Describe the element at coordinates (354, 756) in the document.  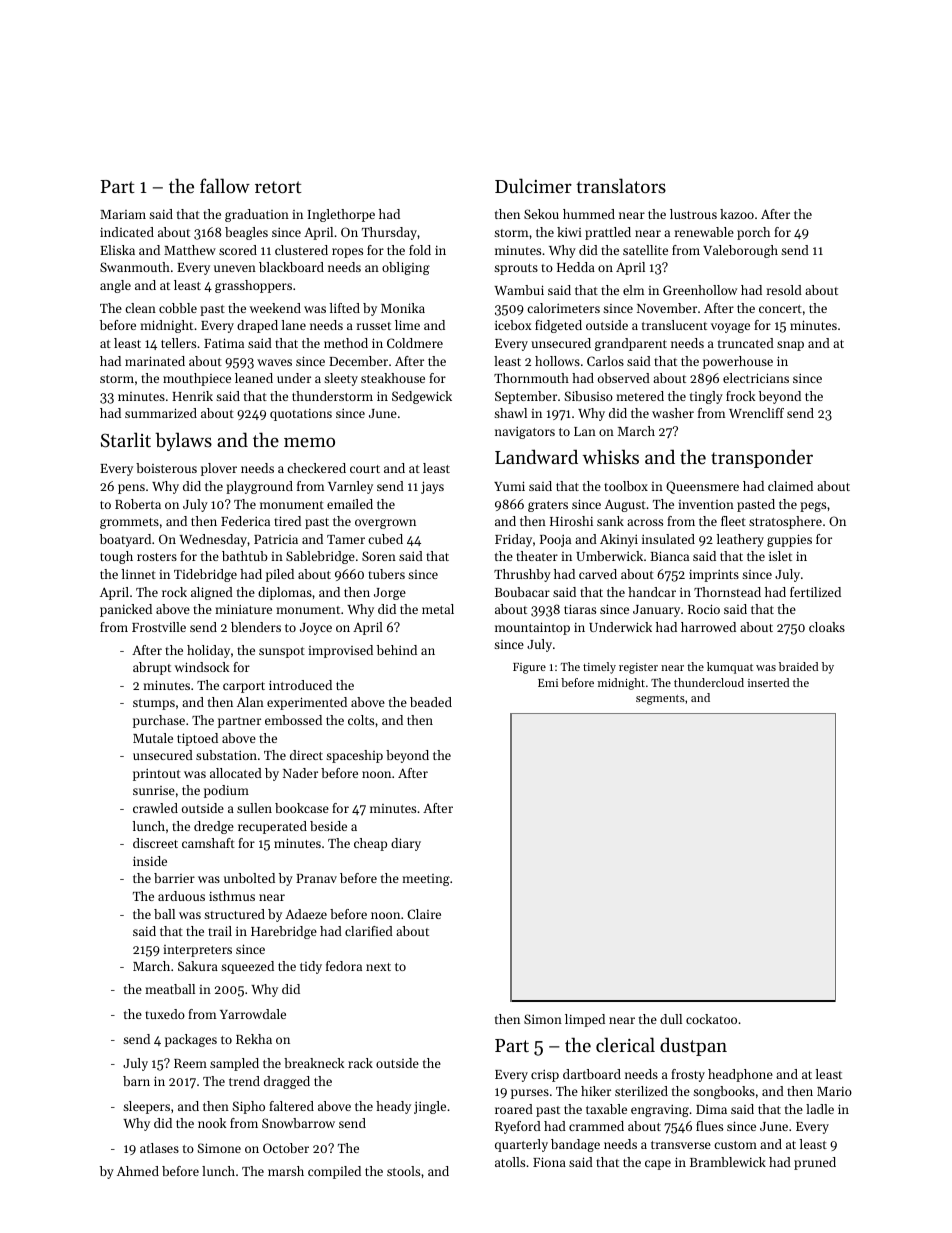
I see `spaceship` at that location.
